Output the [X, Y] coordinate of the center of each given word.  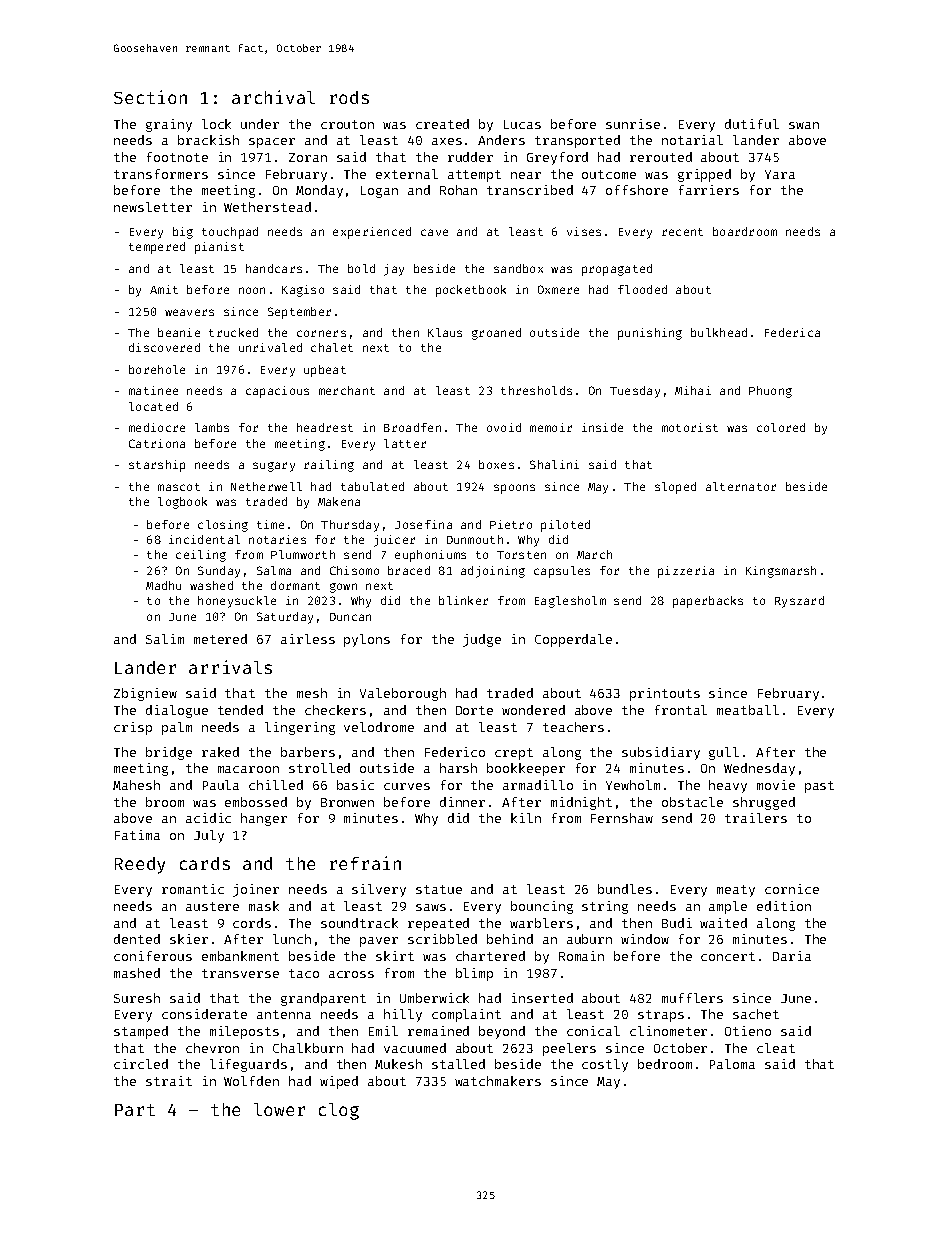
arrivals [230, 667]
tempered [157, 248]
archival [273, 97]
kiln [526, 818]
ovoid [504, 427]
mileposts [244, 1032]
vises [584, 231]
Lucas [522, 124]
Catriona [157, 443]
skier [189, 939]
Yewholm [633, 785]
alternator [741, 486]
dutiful [752, 124]
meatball [748, 710]
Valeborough [403, 694]
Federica [792, 332]
